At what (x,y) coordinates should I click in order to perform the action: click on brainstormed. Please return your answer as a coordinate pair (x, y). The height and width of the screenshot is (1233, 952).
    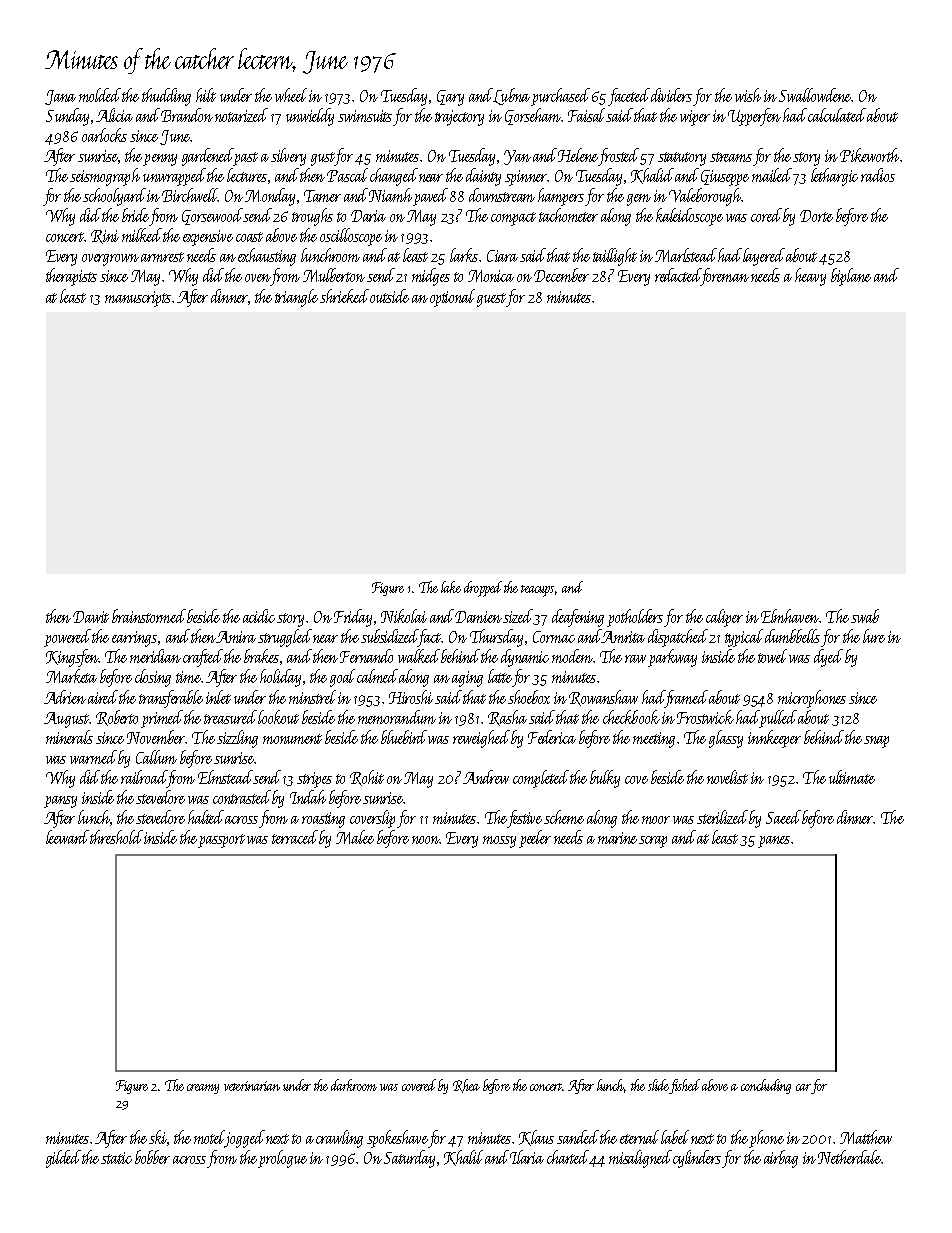
    Looking at the image, I should click on (149, 616).
